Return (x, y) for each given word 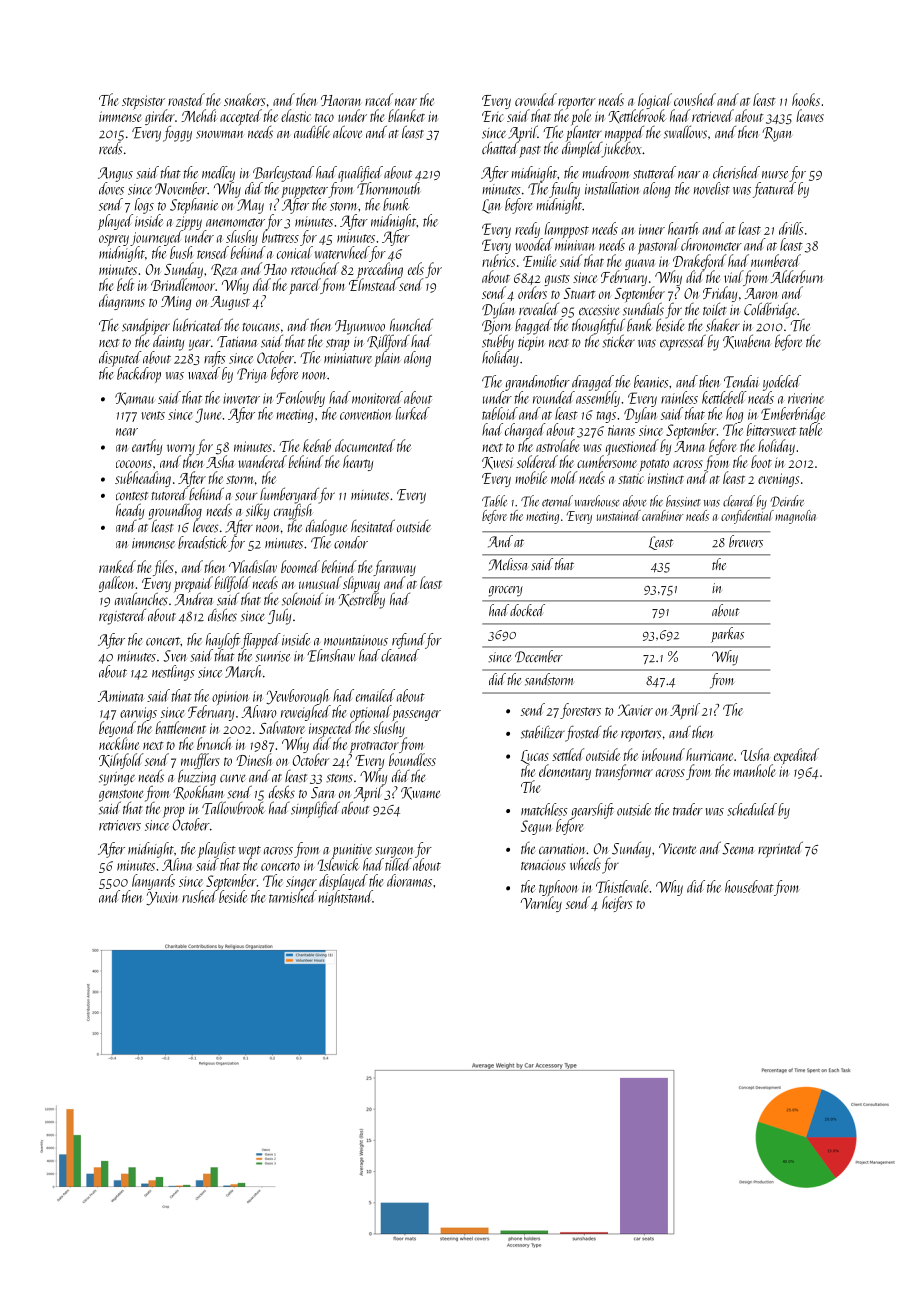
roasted (186, 99)
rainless (679, 397)
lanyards (153, 882)
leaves (810, 115)
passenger (416, 715)
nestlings (173, 673)
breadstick (203, 542)
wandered (262, 461)
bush (181, 252)
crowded (536, 99)
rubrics (498, 260)
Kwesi (497, 463)
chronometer (711, 244)
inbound (663, 754)
